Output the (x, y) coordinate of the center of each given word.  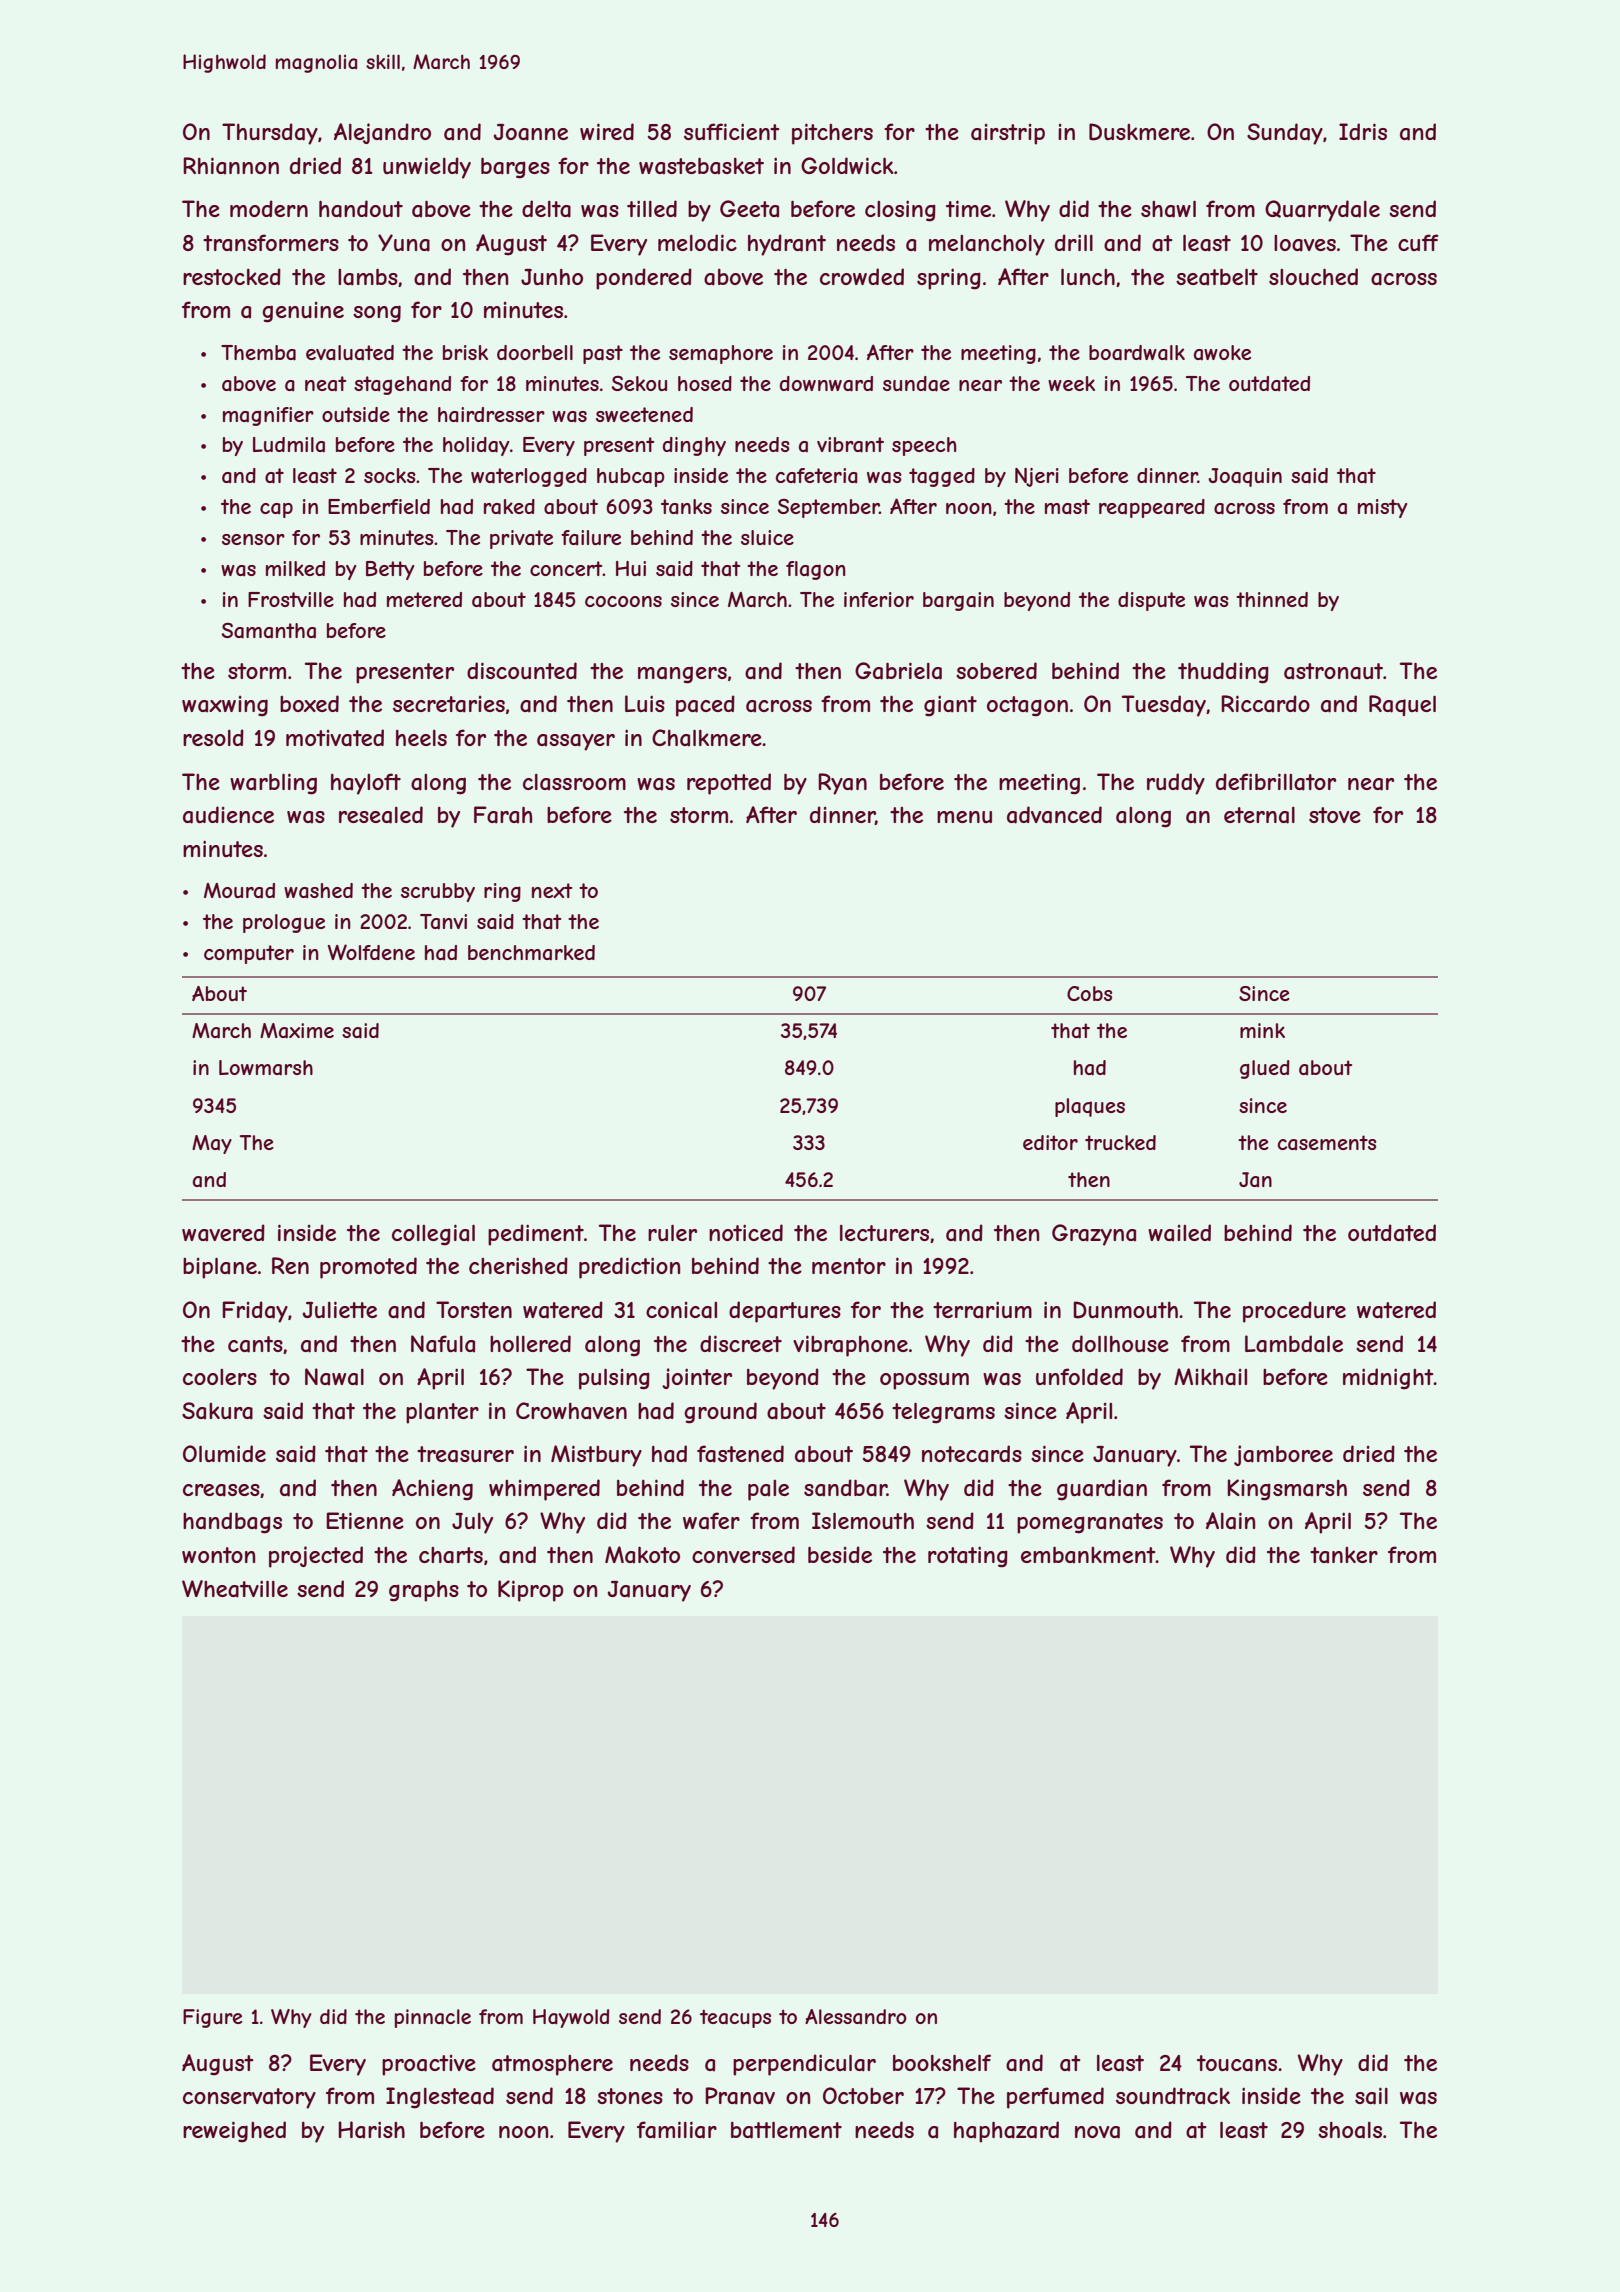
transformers (271, 243)
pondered (644, 279)
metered (424, 599)
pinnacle (433, 2018)
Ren (290, 1265)
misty (1382, 508)
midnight (1388, 1379)
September (829, 508)
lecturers (884, 1233)
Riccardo (1265, 704)
